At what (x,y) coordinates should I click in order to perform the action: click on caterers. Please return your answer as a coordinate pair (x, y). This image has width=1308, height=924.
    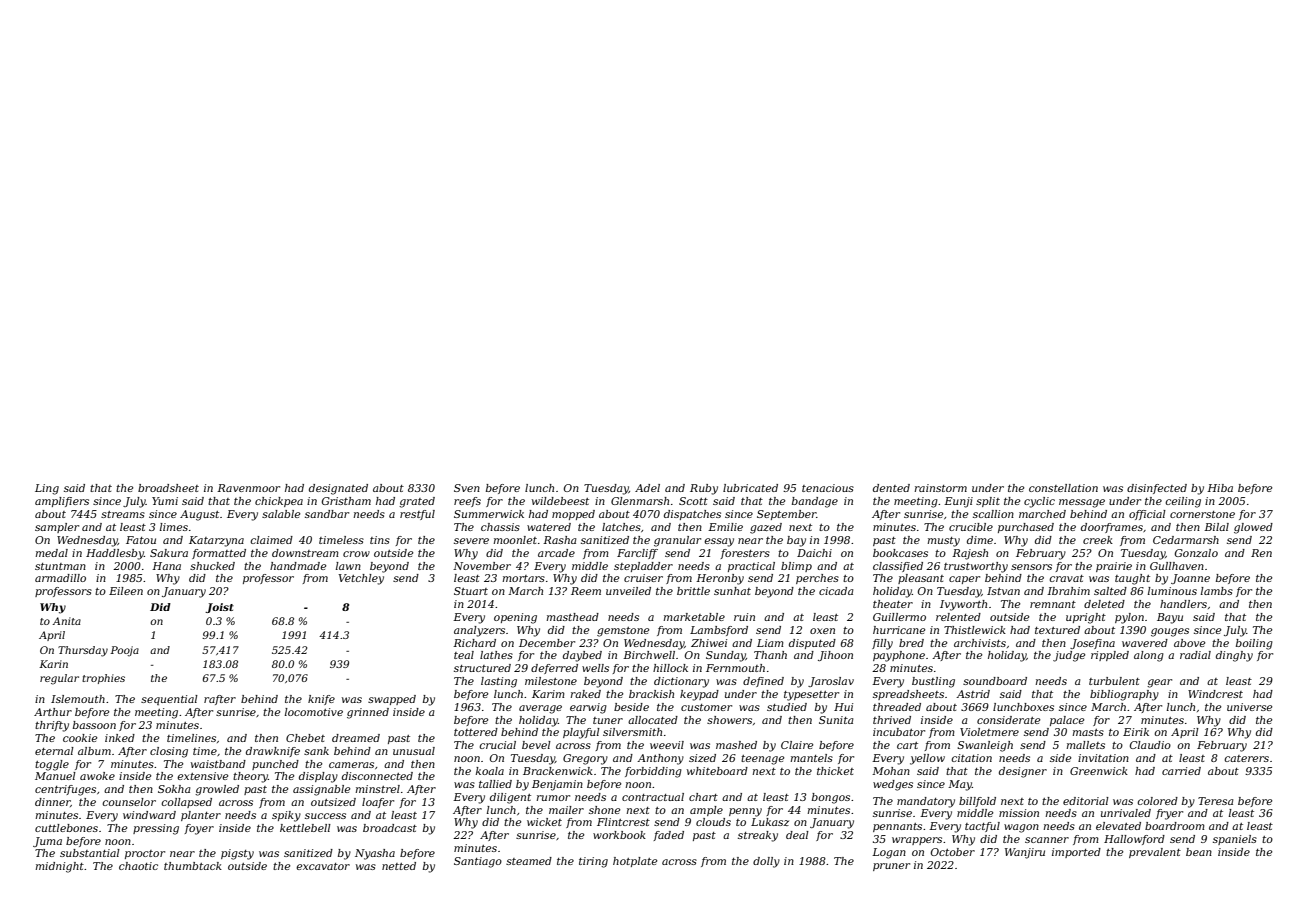
    Looking at the image, I should click on (1246, 758).
